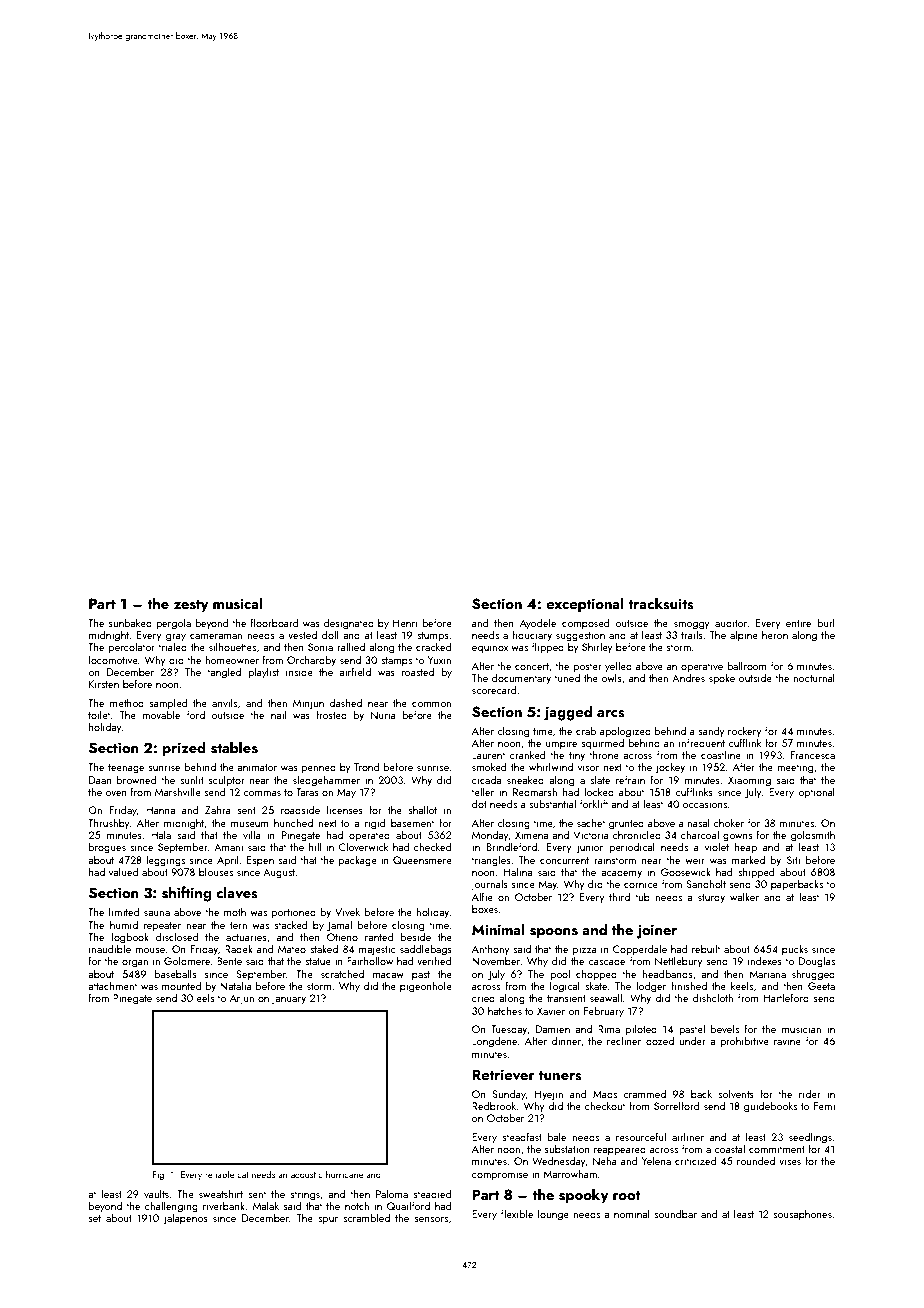 The image size is (924, 1308). What do you see at coordinates (729, 822) in the page?
I see `choker` at bounding box center [729, 822].
